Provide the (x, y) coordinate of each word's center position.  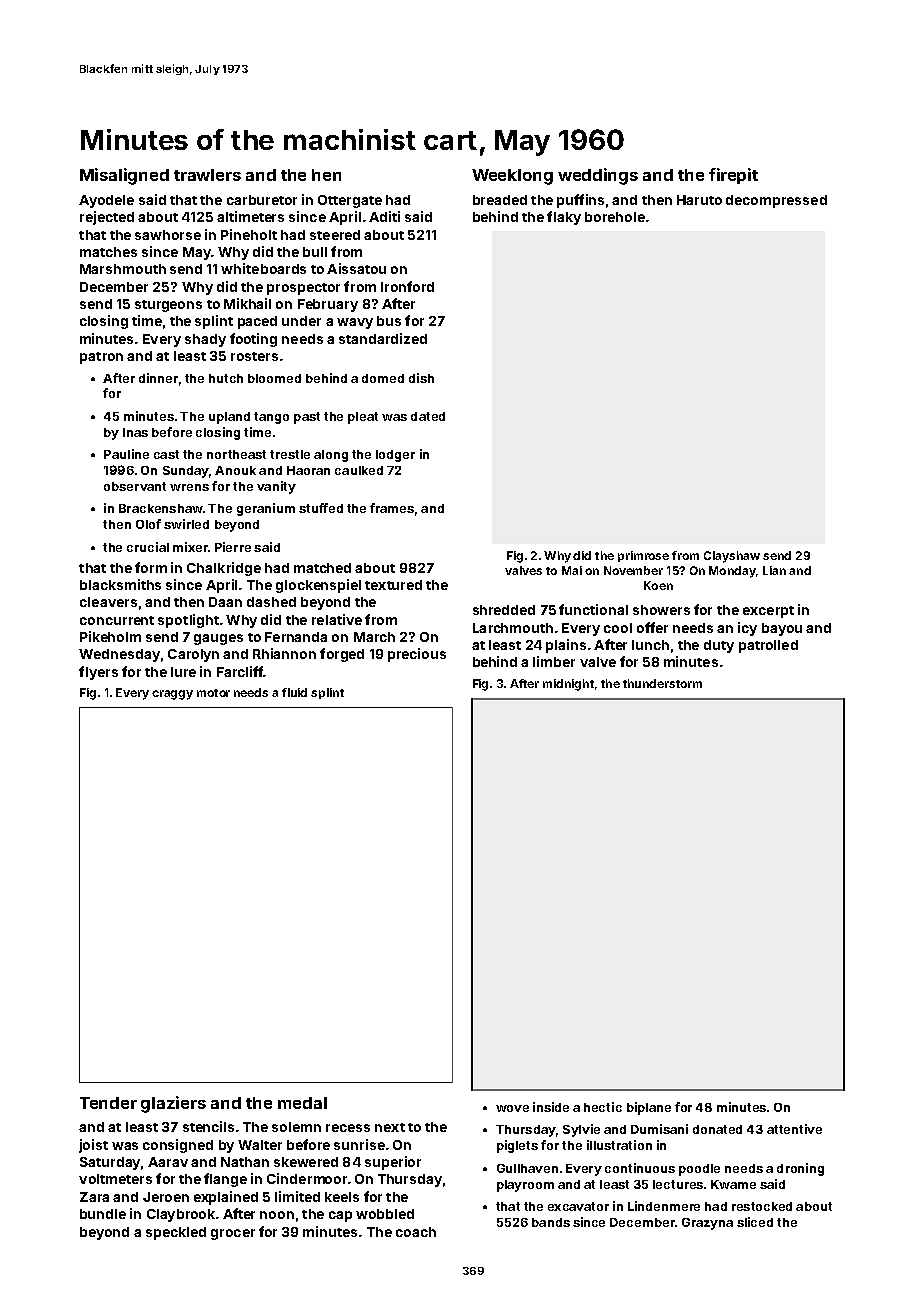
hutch (226, 378)
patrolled (768, 646)
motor (213, 693)
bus (389, 321)
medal (302, 1103)
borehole (615, 217)
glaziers (173, 1104)
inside (551, 1107)
